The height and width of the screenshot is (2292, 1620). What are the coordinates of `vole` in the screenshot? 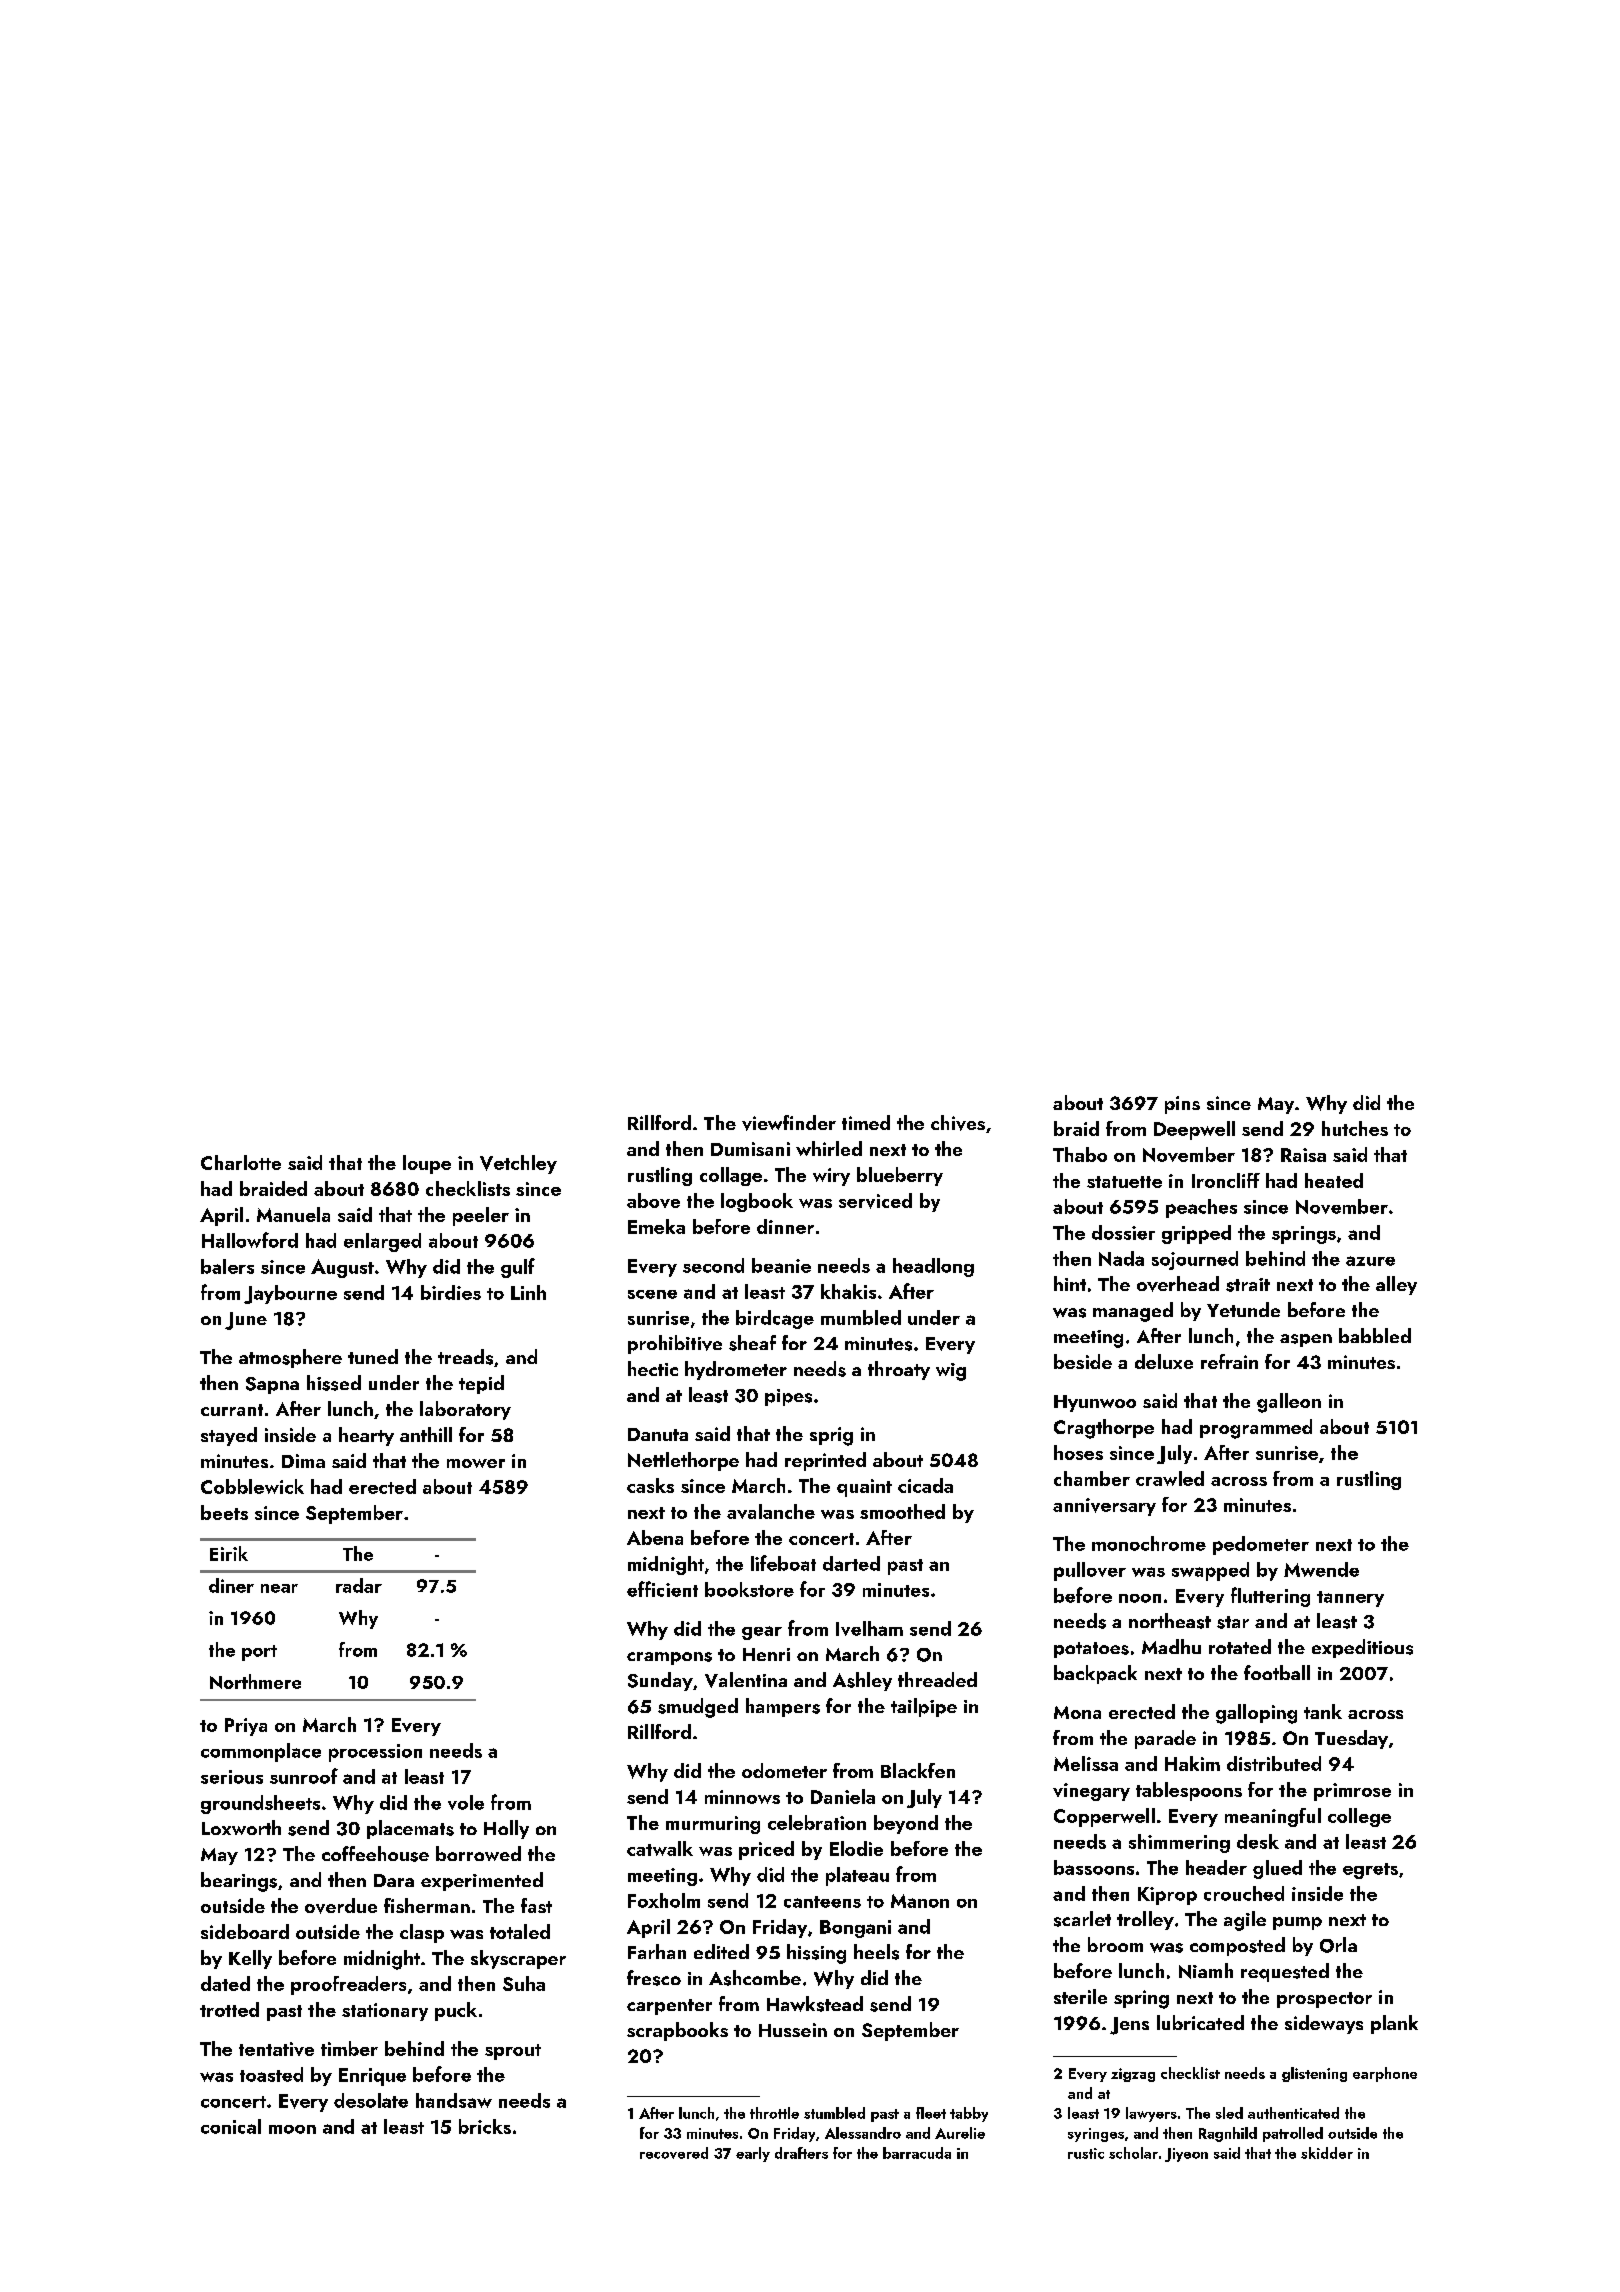 It's located at (466, 1802).
